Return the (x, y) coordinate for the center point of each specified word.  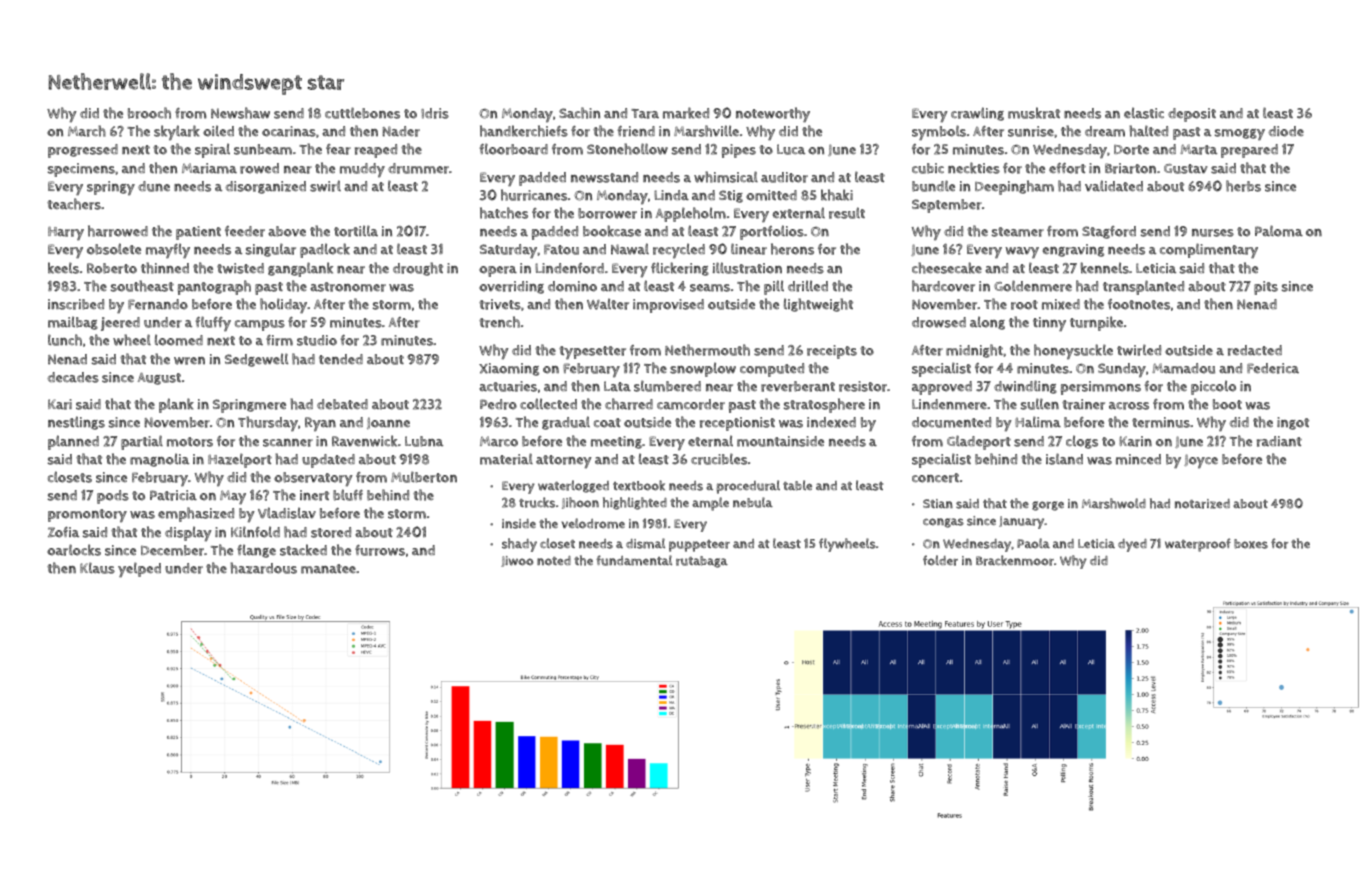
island (1064, 459)
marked (686, 113)
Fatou (561, 249)
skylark (177, 133)
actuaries (508, 386)
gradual (566, 423)
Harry (66, 233)
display (188, 534)
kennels (1104, 268)
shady (519, 545)
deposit (1192, 115)
